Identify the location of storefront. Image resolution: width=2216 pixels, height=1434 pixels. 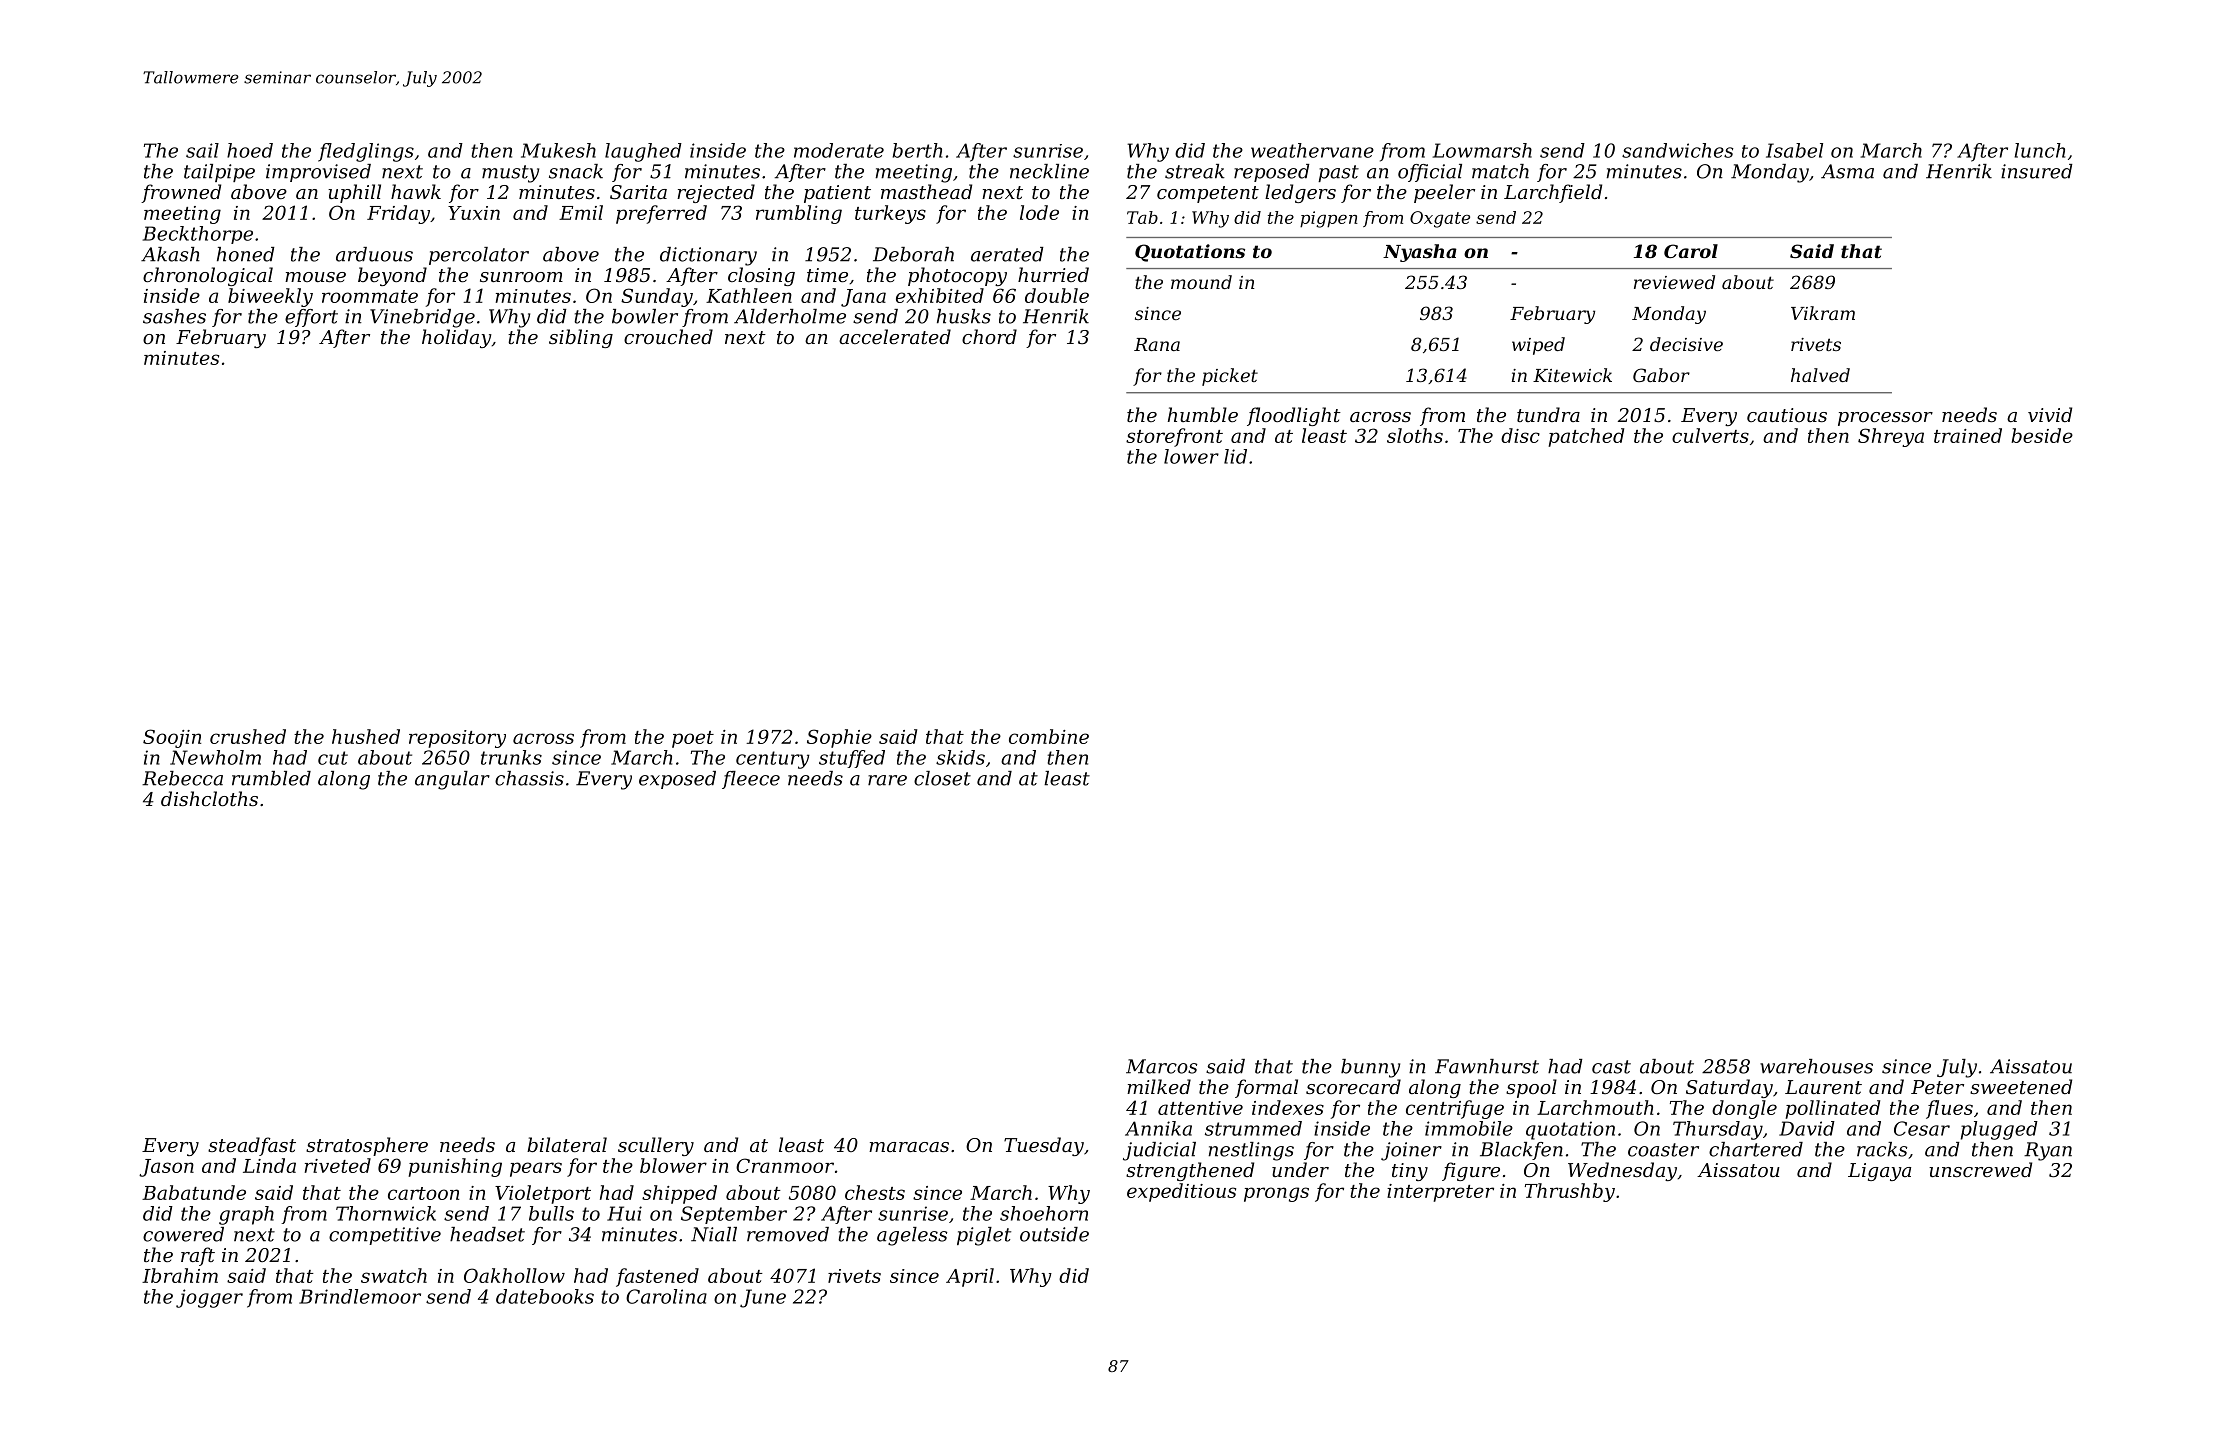
(1174, 437).
